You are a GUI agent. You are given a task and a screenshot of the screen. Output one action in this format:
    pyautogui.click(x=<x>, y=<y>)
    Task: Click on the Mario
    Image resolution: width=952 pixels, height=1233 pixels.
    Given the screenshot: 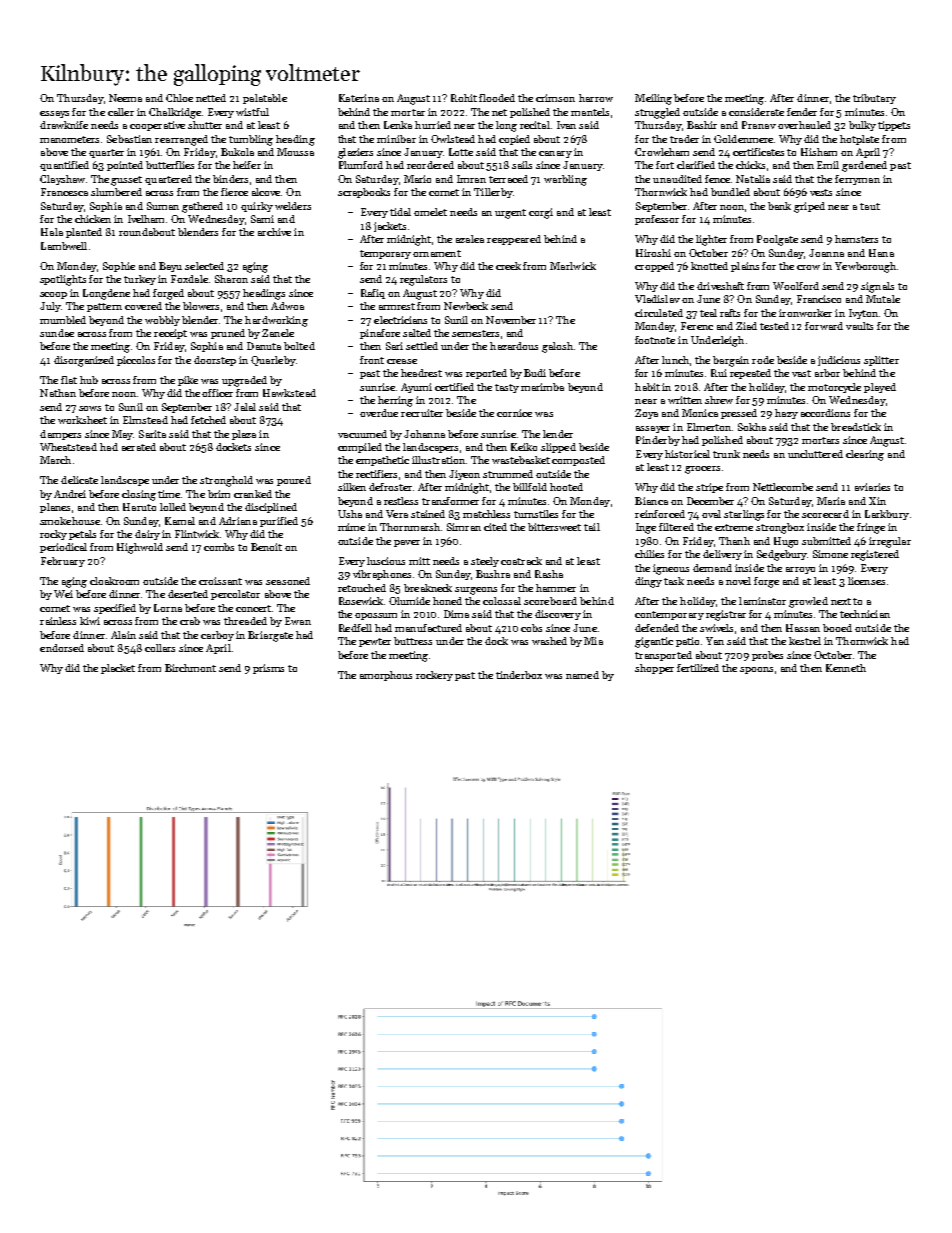 What is the action you would take?
    pyautogui.click(x=417, y=179)
